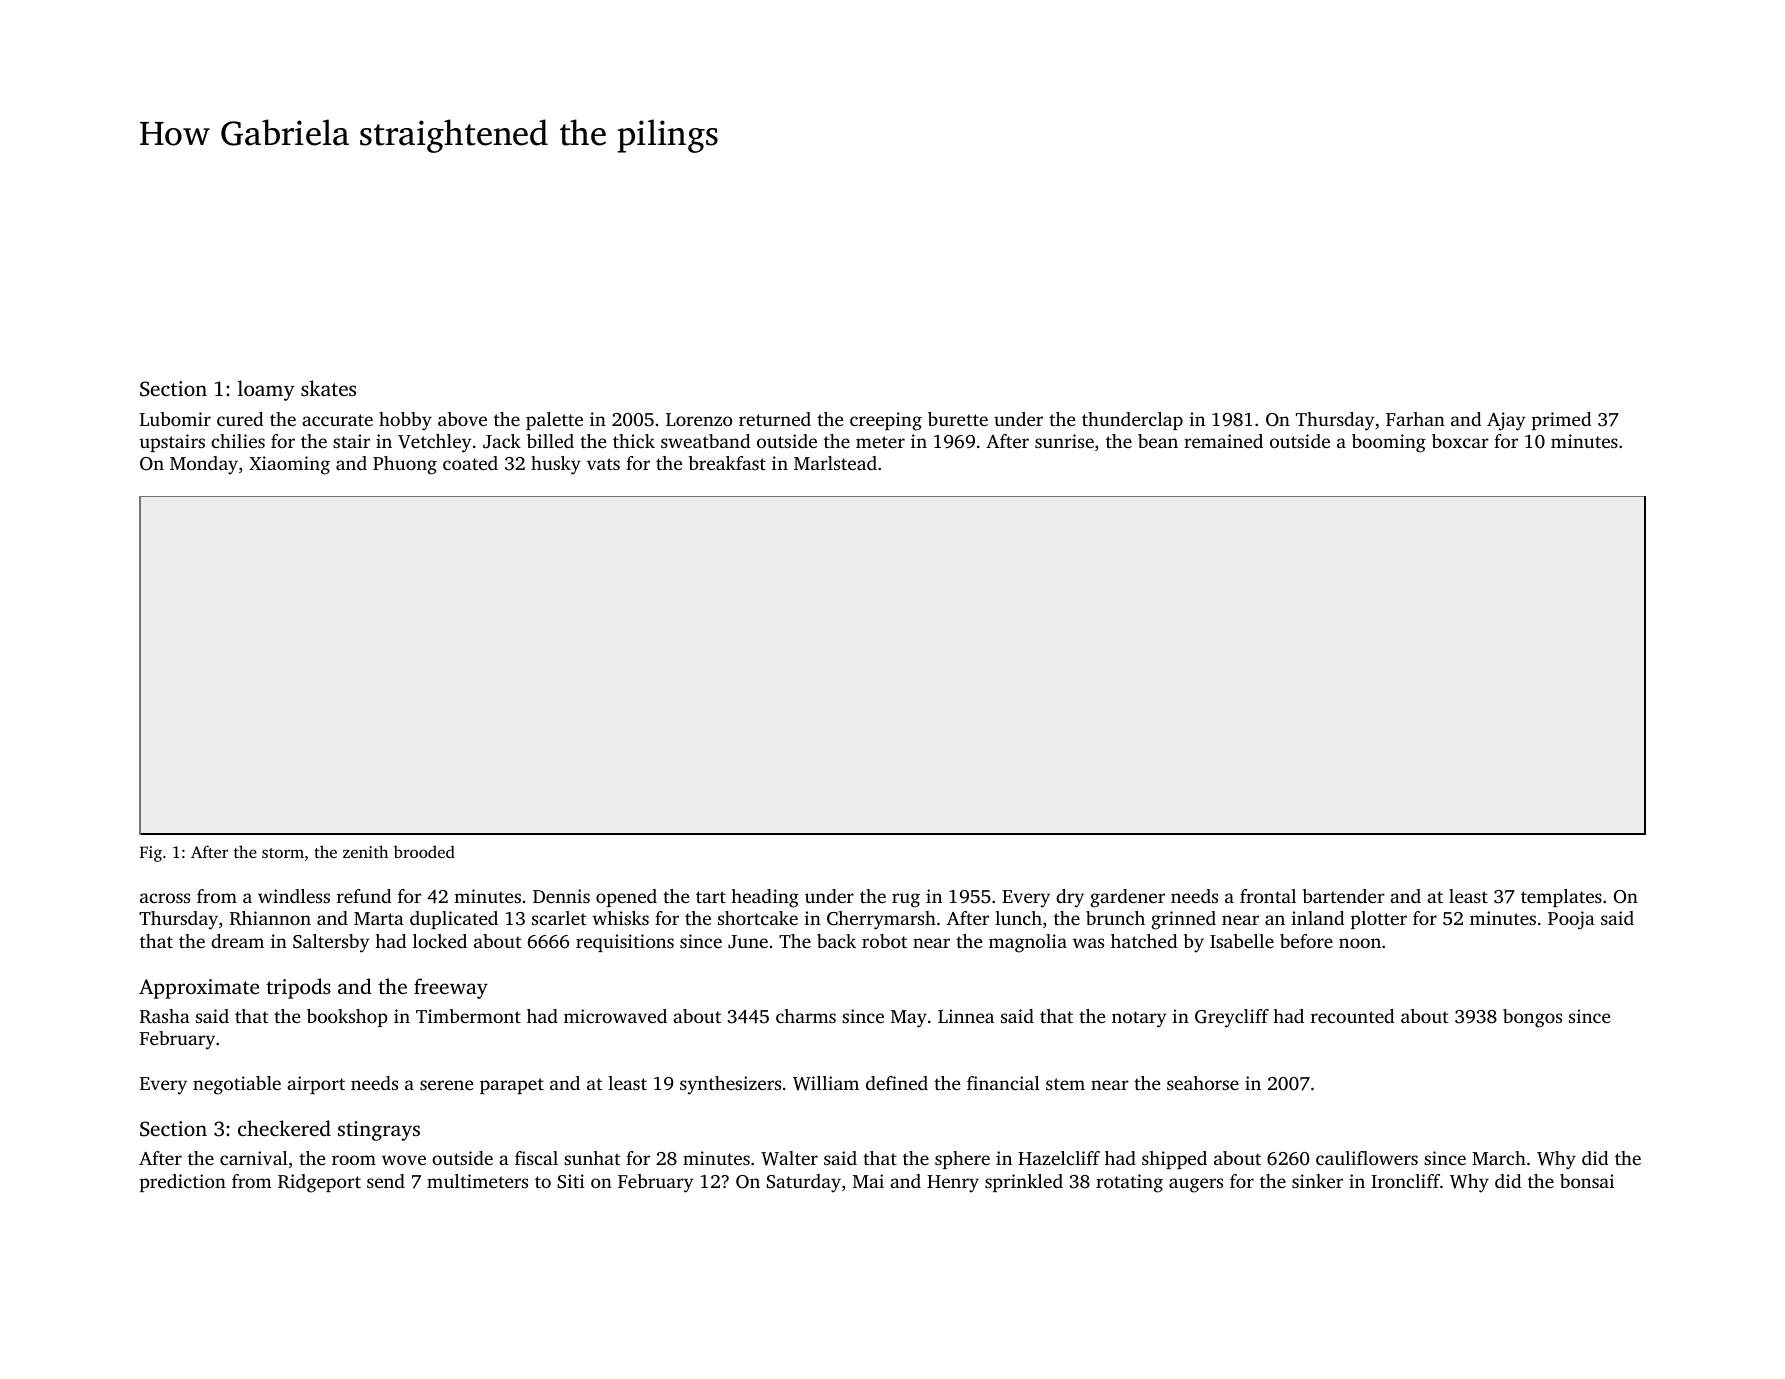  What do you see at coordinates (958, 419) in the screenshot?
I see `burette` at bounding box center [958, 419].
